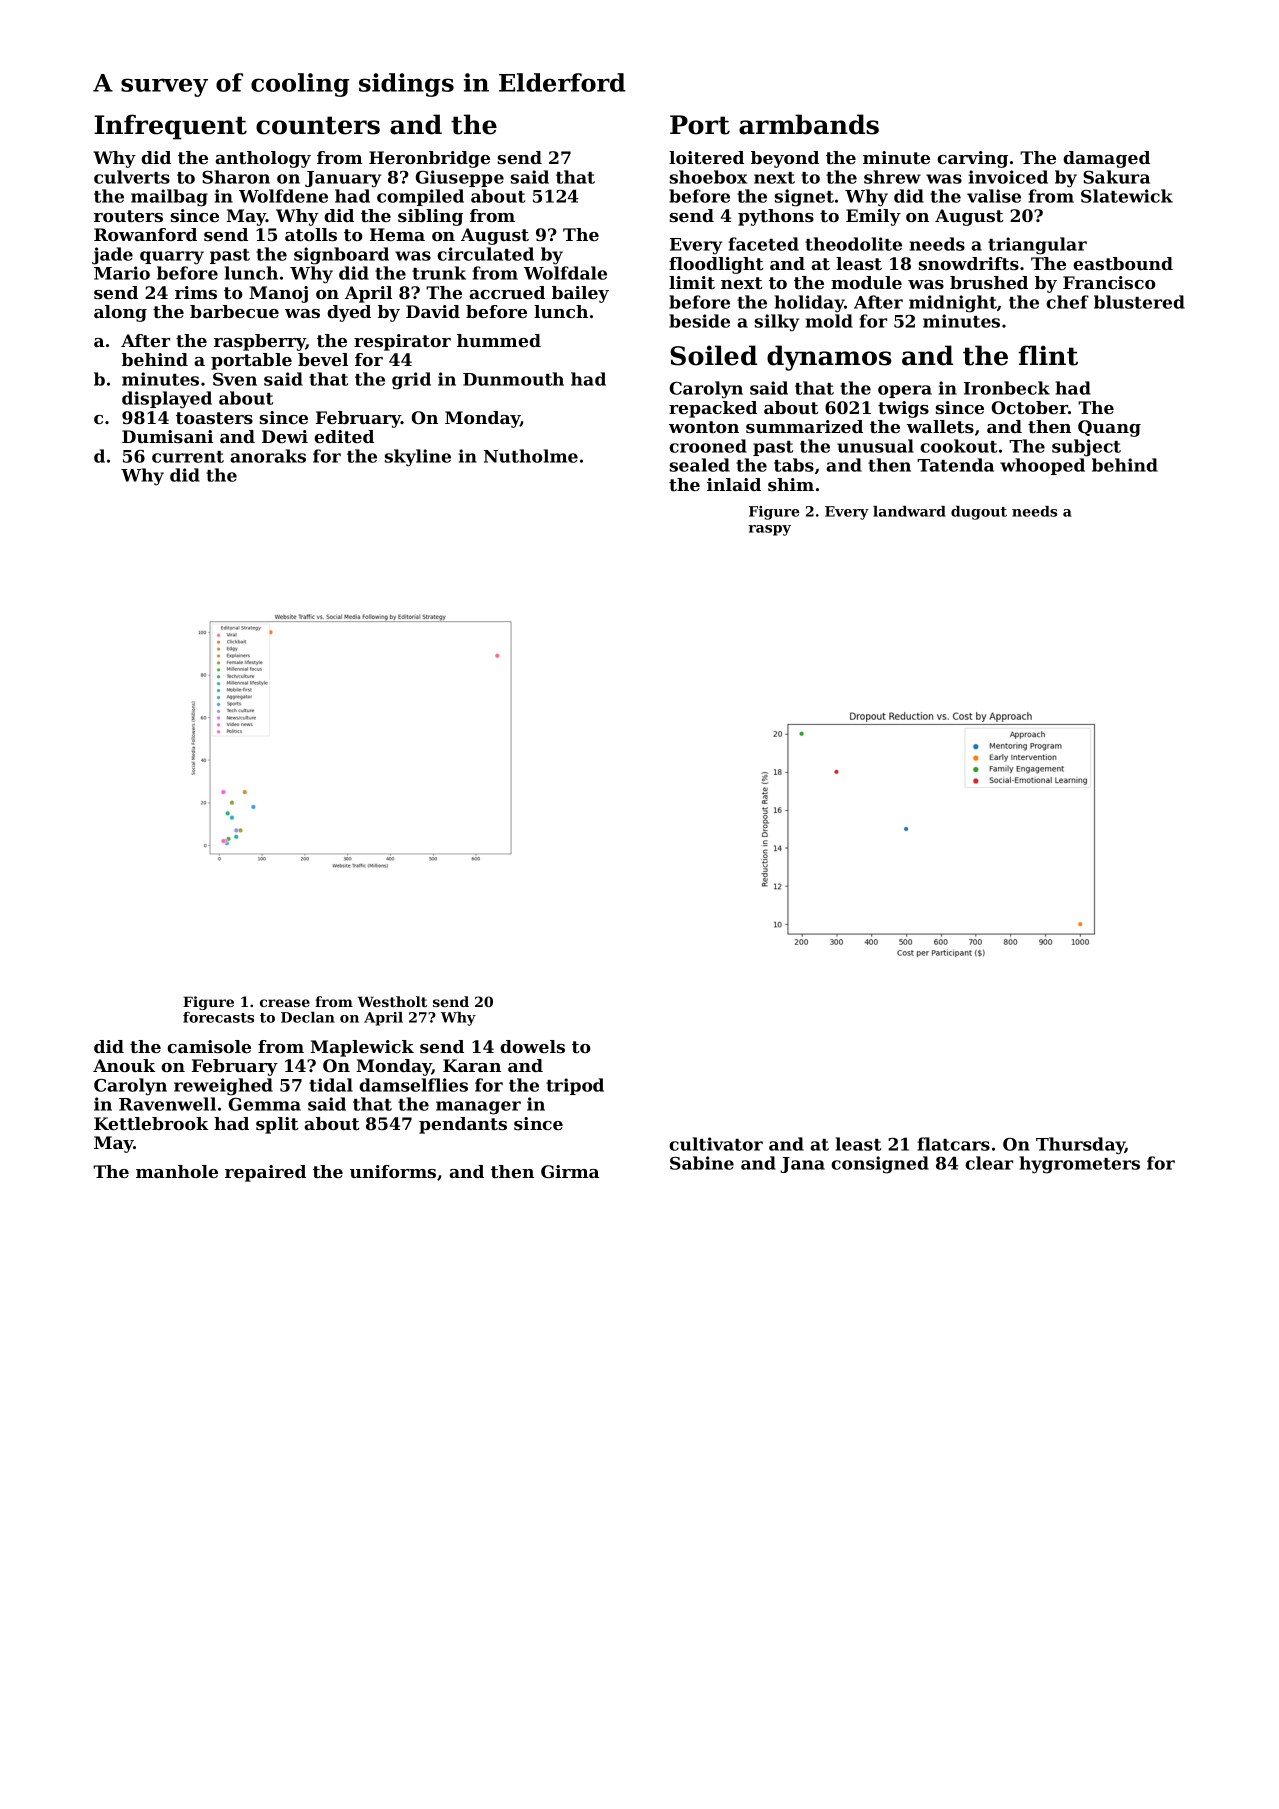 This screenshot has height=1809, width=1279. Describe the element at coordinates (1007, 388) in the screenshot. I see `Ironbeck` at that location.
